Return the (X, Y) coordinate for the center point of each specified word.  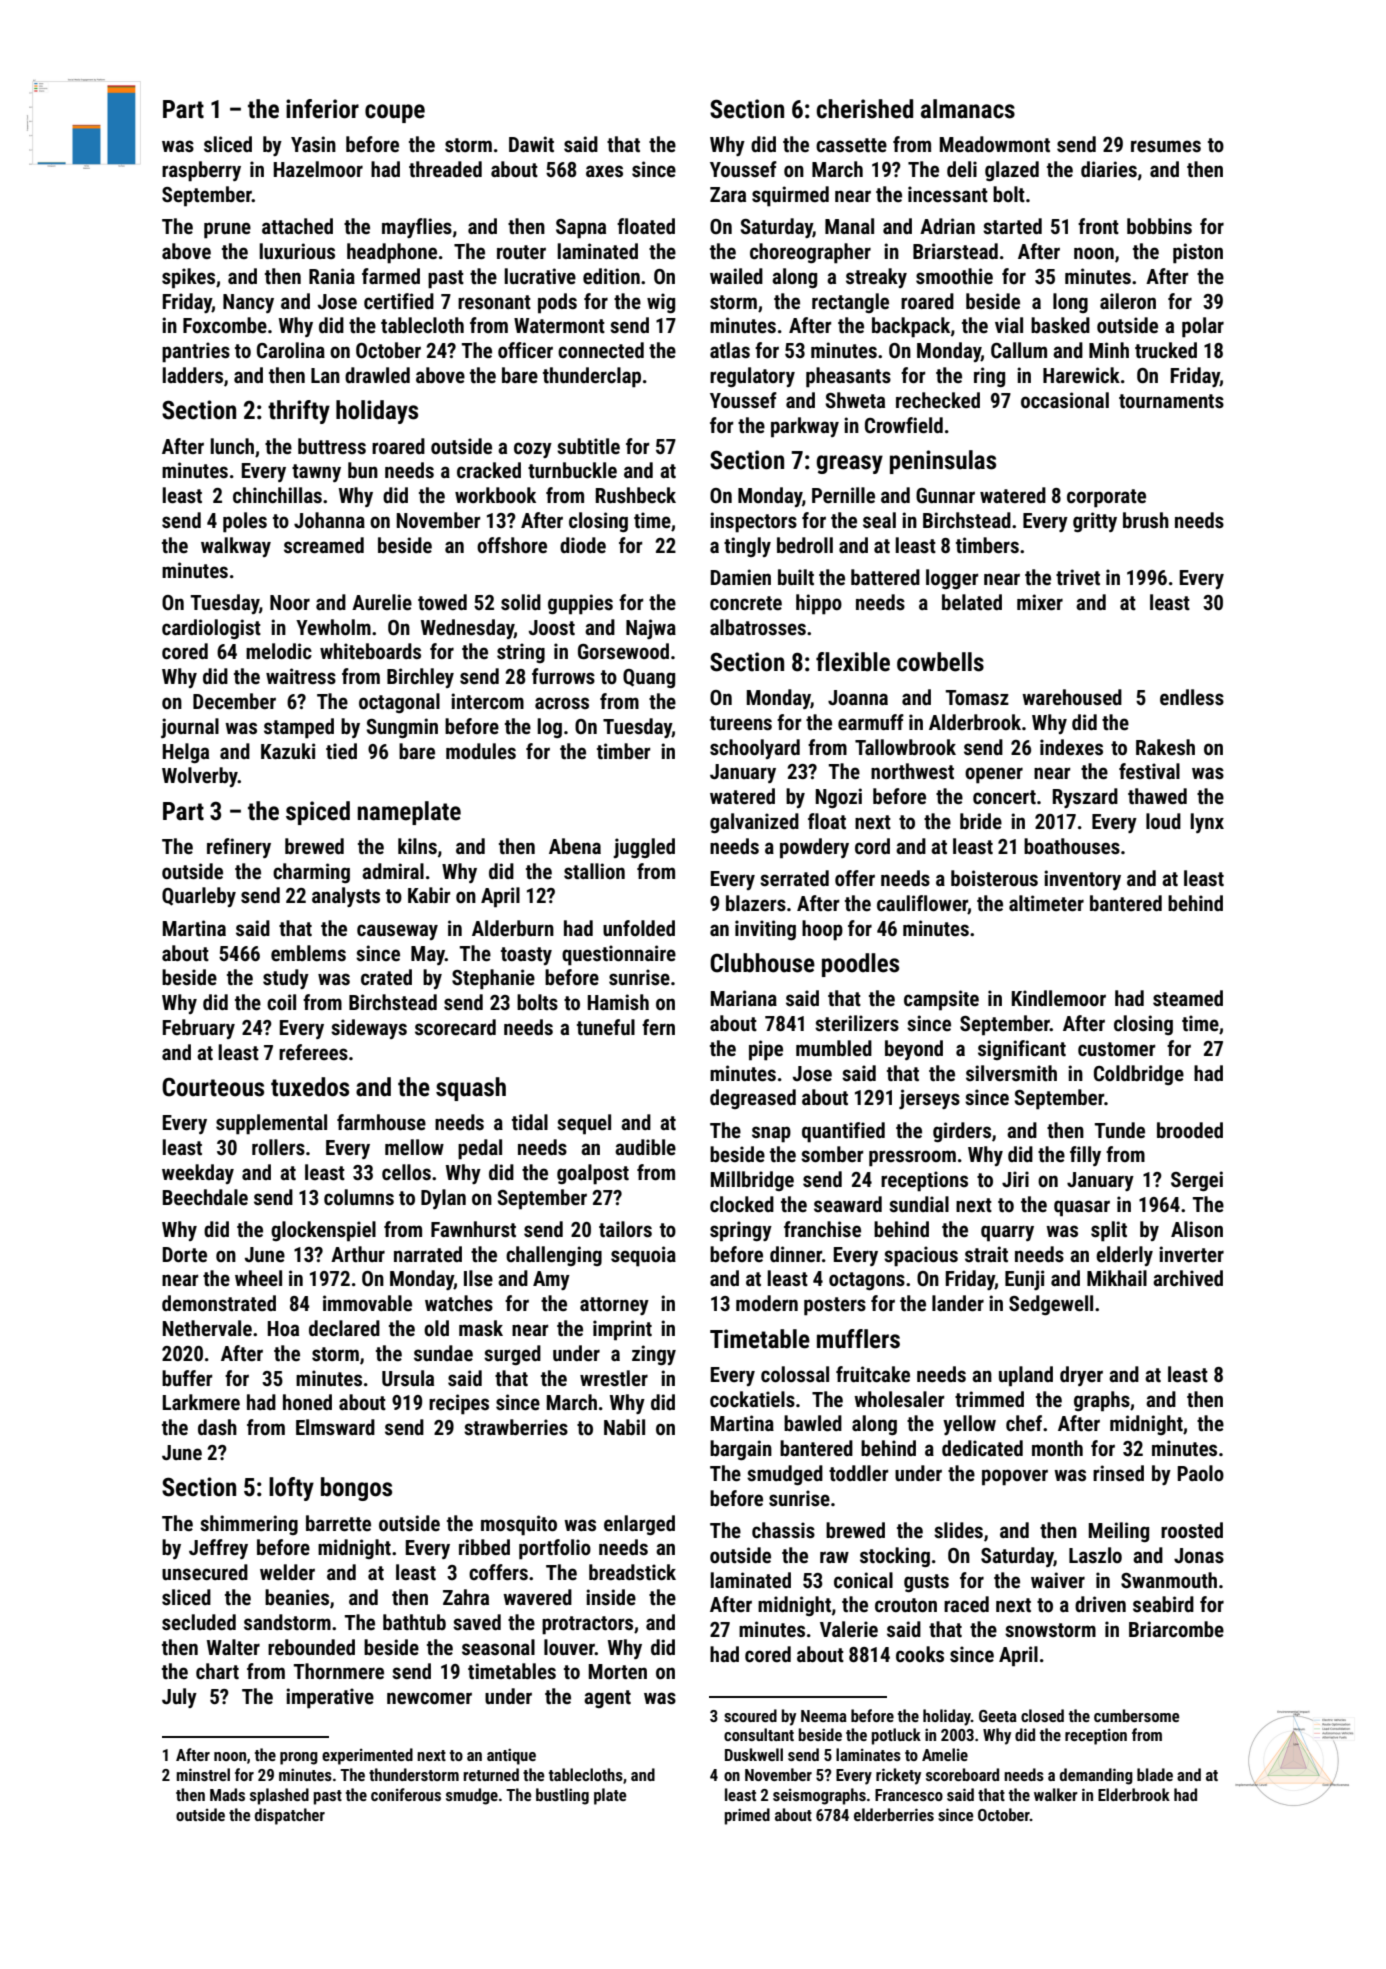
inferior (322, 109)
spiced (318, 813)
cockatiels (752, 1399)
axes (604, 171)
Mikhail (1117, 1278)
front (1098, 226)
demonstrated (219, 1303)
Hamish (618, 1002)
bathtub (414, 1622)
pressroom (912, 1158)
